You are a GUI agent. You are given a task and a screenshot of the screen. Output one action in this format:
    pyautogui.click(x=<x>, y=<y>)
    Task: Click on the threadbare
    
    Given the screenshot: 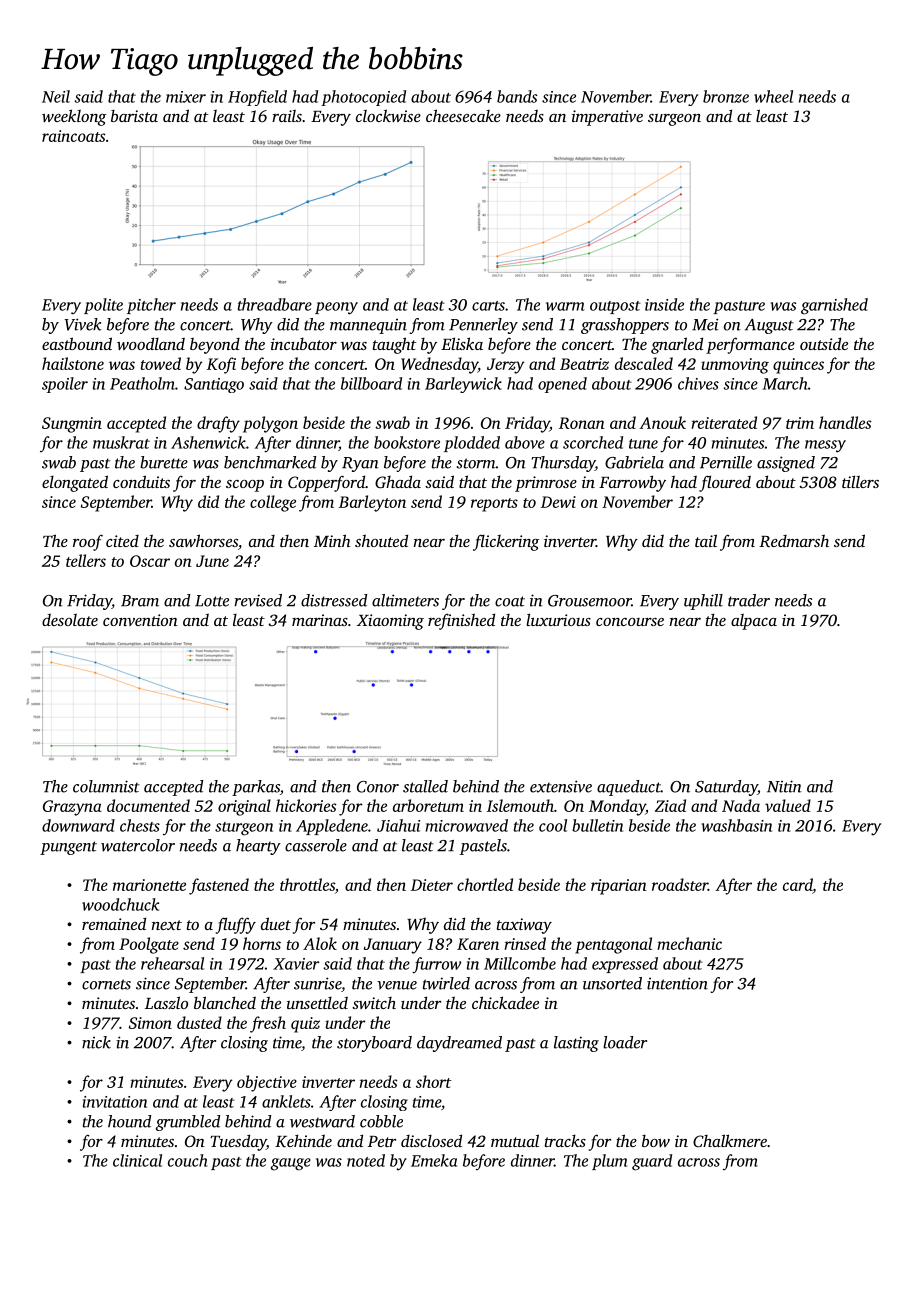 What is the action you would take?
    pyautogui.click(x=275, y=304)
